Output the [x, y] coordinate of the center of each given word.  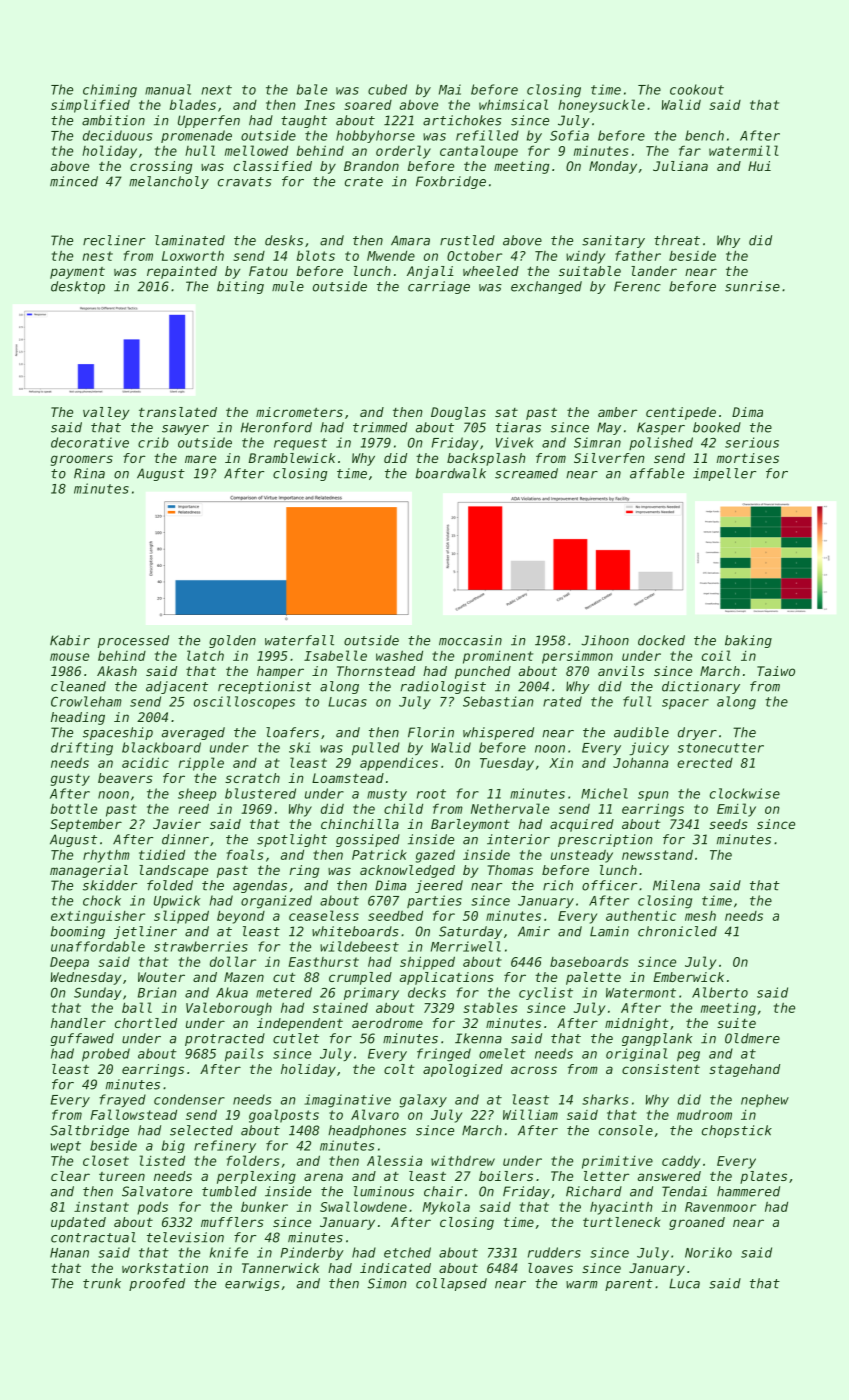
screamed [526, 473]
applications [447, 978]
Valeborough [229, 1009]
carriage [439, 287]
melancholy [169, 182]
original [636, 1055]
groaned [697, 1223]
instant [101, 1207]
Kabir [70, 640]
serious [752, 442]
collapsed [451, 1284]
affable [657, 473]
